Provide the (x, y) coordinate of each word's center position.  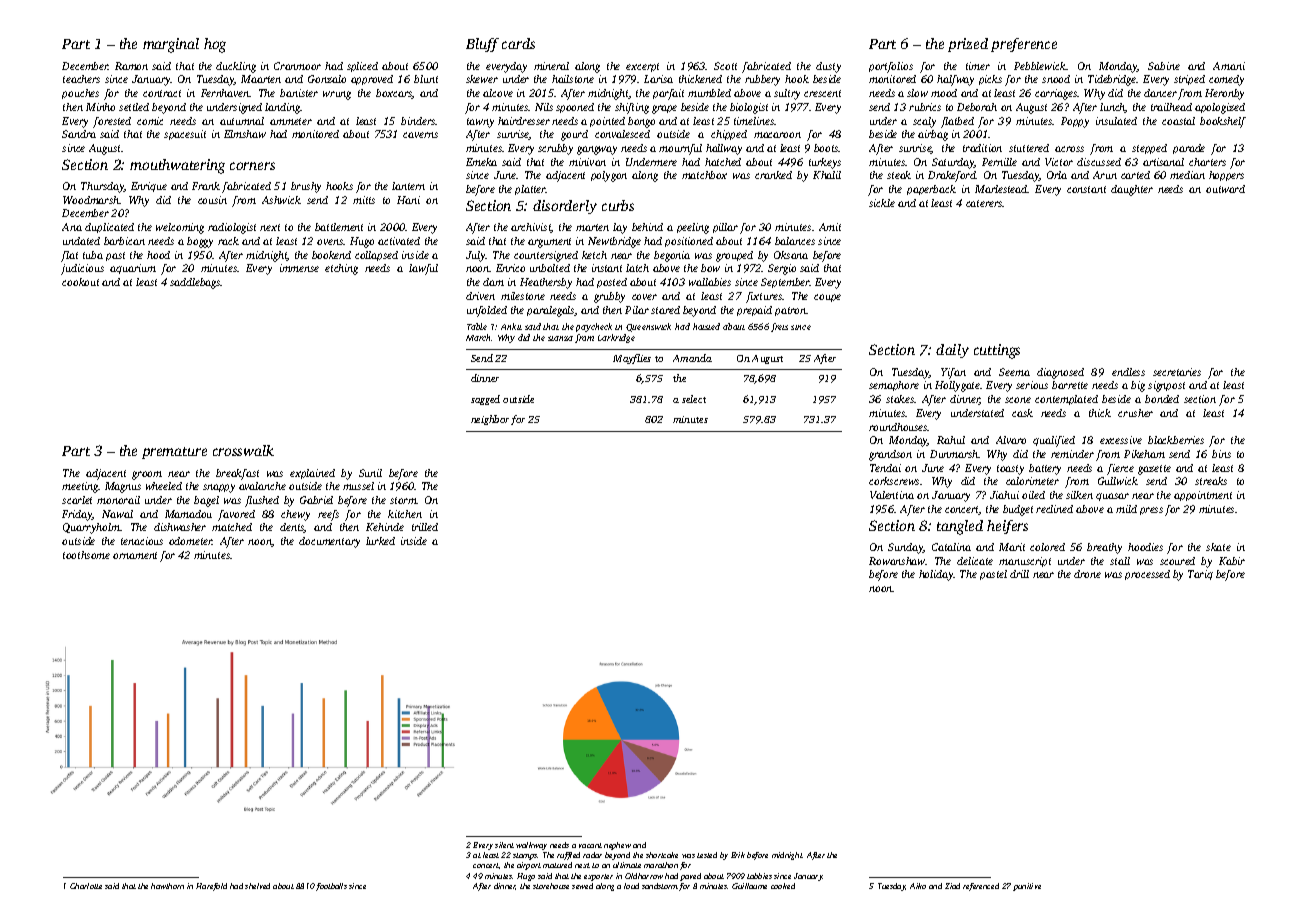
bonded (1162, 399)
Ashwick (281, 200)
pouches (80, 94)
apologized (1220, 108)
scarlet (77, 500)
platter (530, 190)
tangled (960, 527)
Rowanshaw (897, 561)
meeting (80, 487)
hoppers (1226, 176)
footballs (331, 887)
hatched (723, 162)
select (694, 399)
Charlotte (86, 886)
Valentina (892, 495)
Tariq (1200, 575)
